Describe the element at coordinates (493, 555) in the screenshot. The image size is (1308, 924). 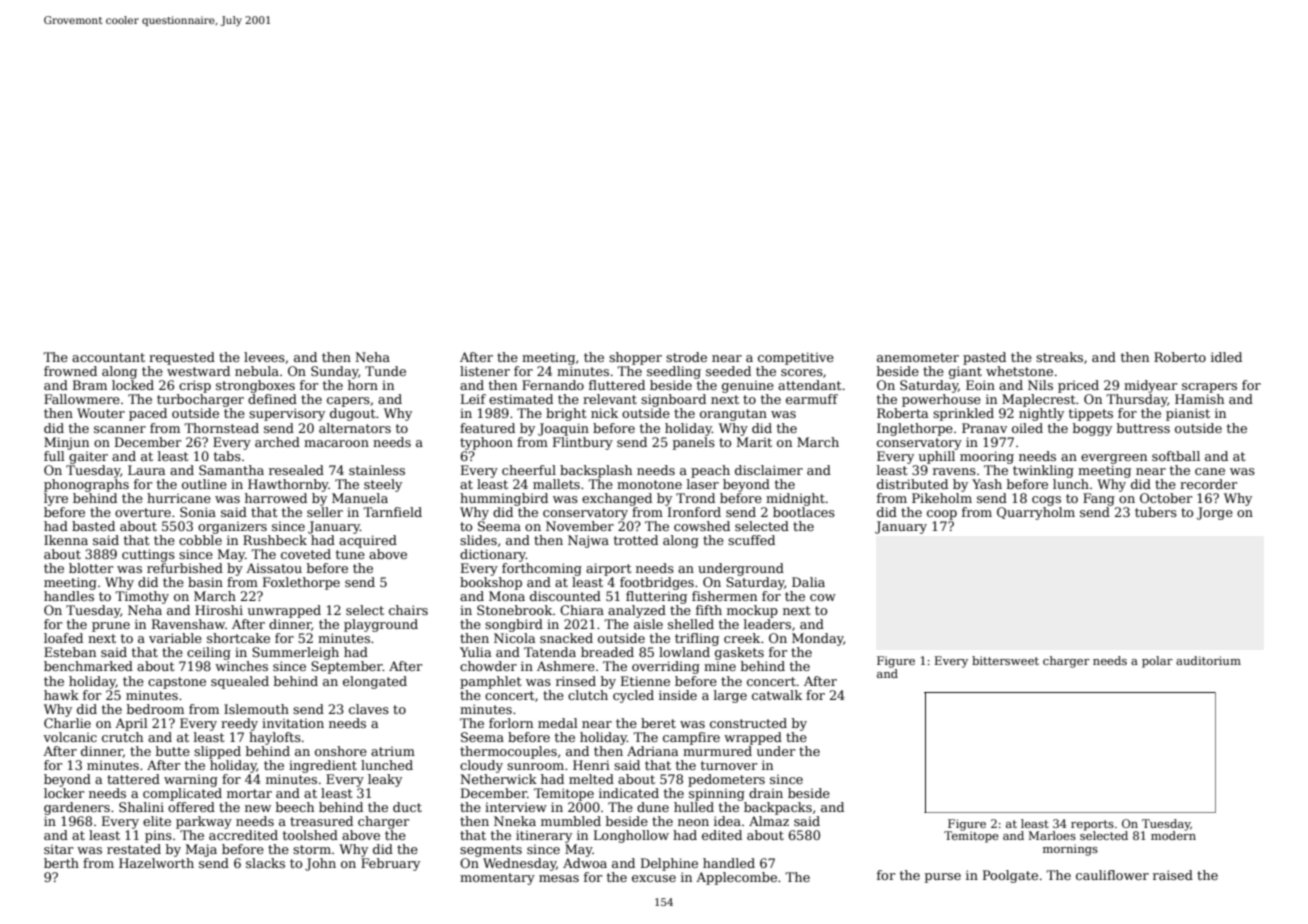
I see `dictionary` at that location.
